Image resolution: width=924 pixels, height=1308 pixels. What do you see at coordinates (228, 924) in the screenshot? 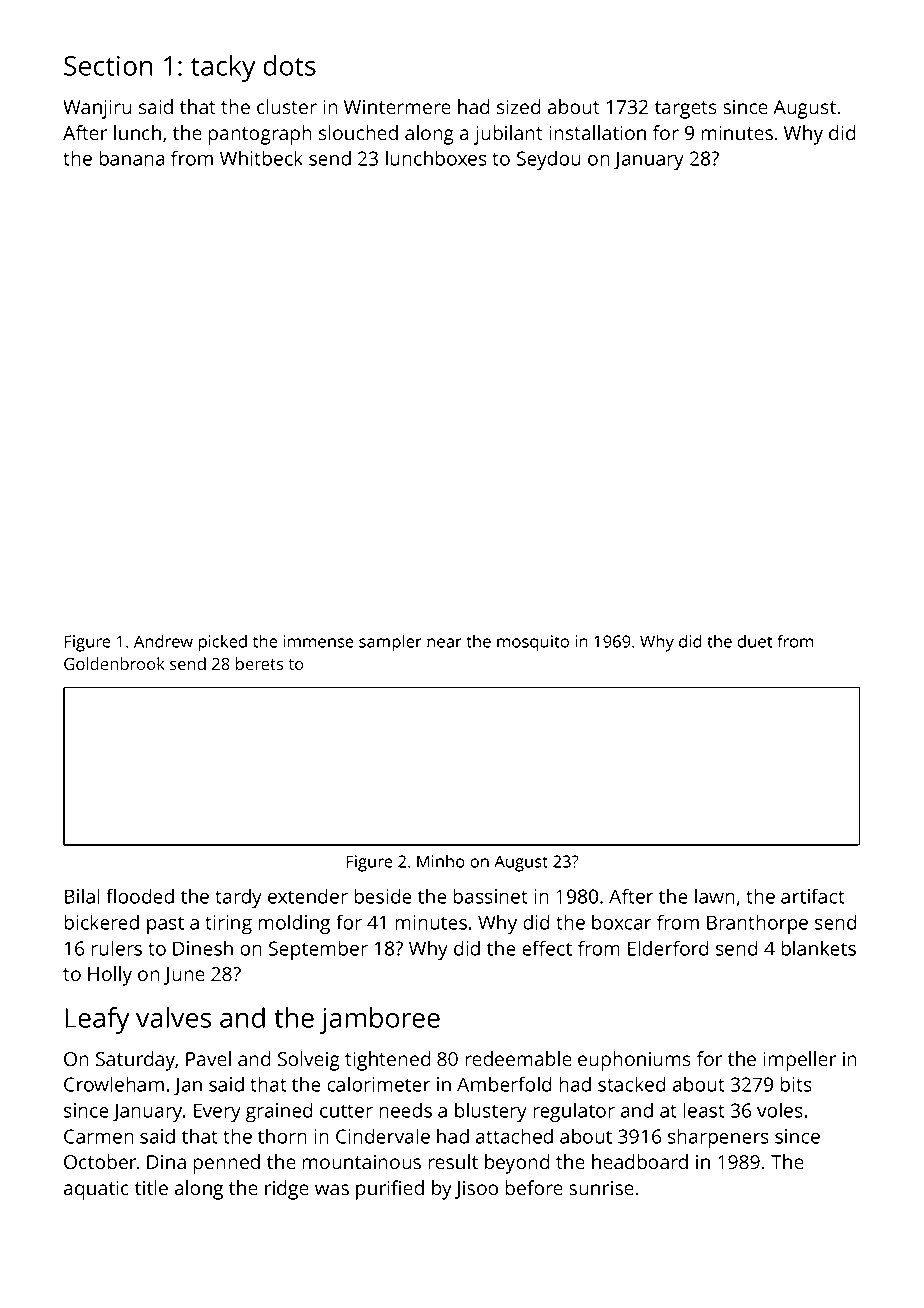
I see `tiring` at bounding box center [228, 924].
